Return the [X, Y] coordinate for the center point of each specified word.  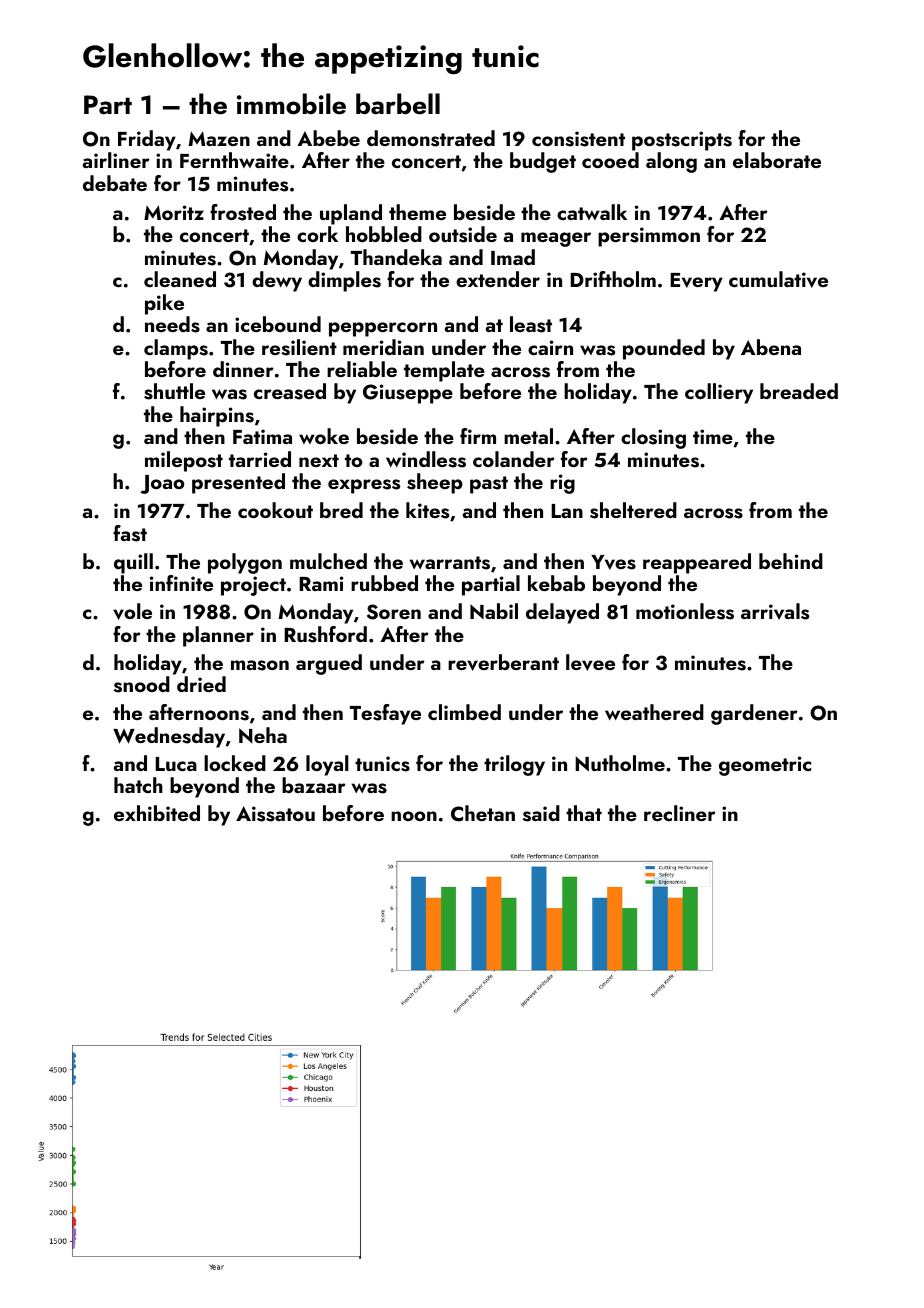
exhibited [157, 813]
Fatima [262, 436]
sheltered [633, 510]
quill [133, 563]
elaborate [777, 160]
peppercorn [383, 329]
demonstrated [431, 138]
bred [341, 510]
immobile [291, 104]
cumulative [778, 279]
